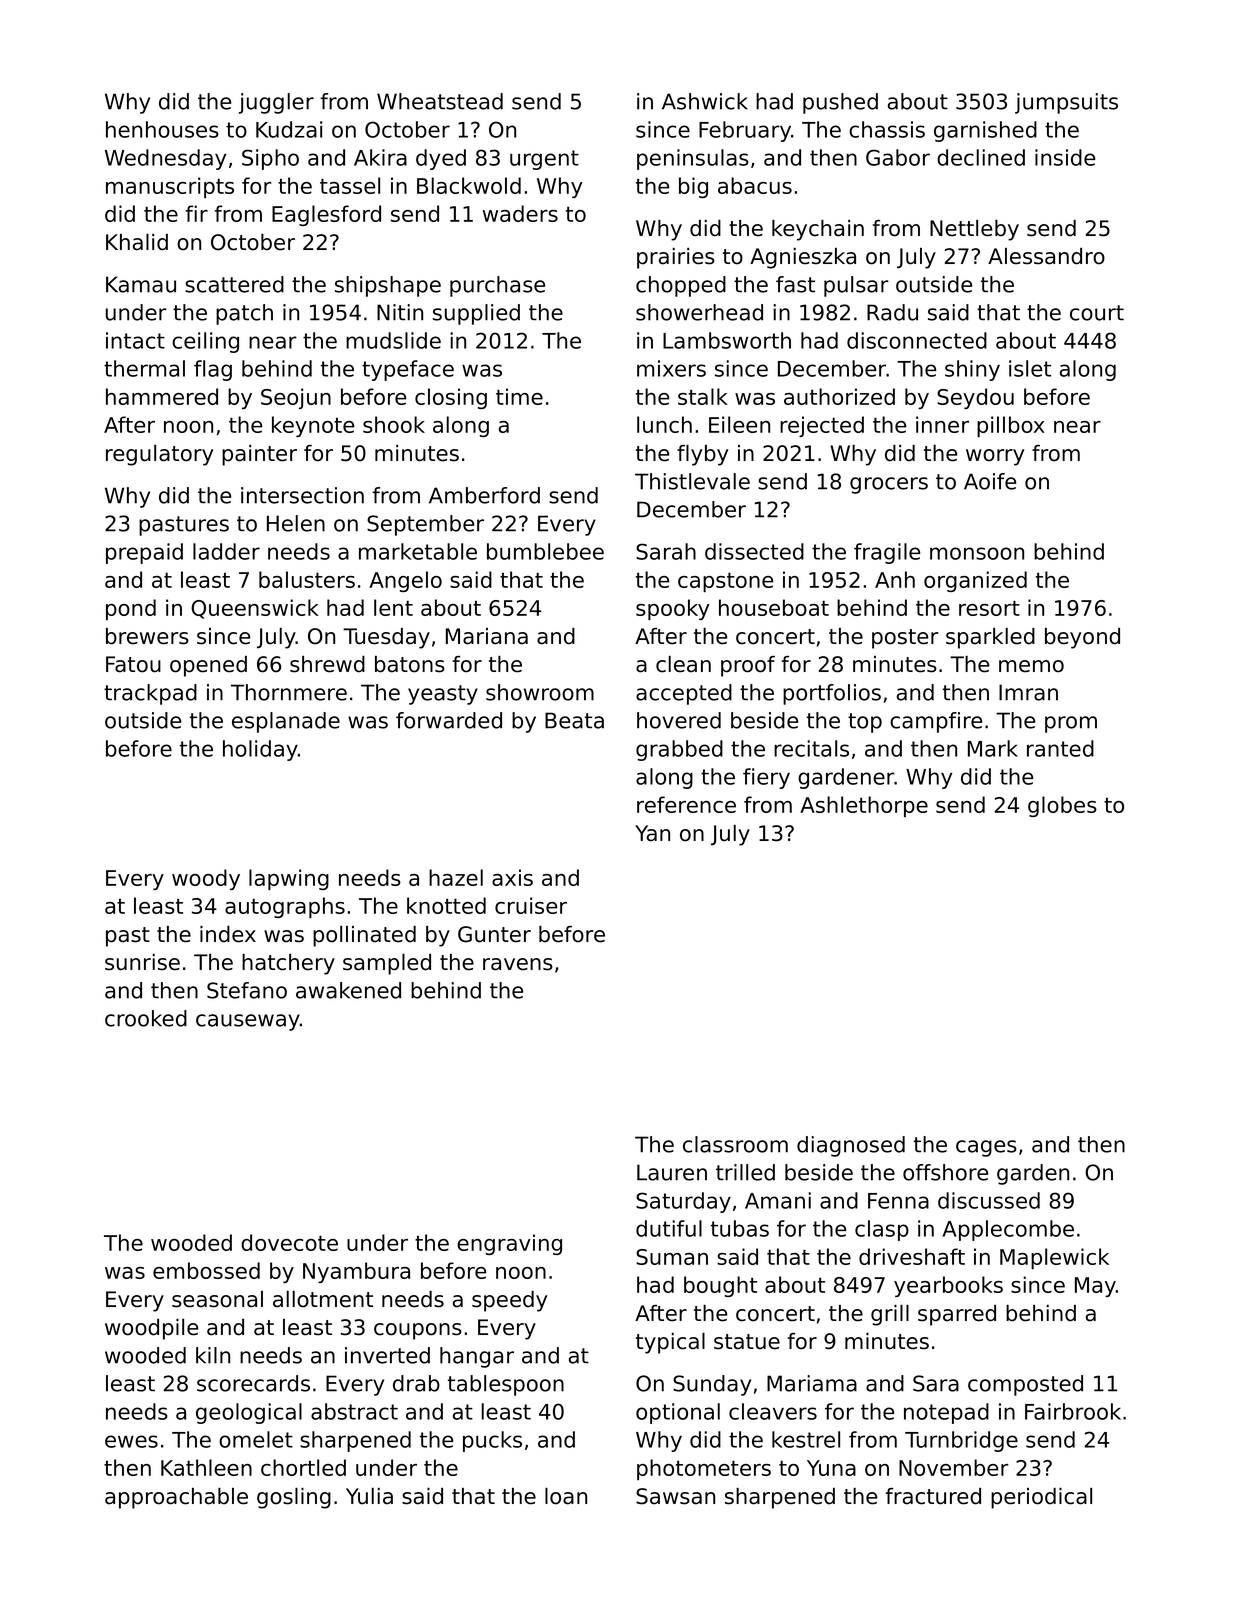 This image has height=1608, width=1242. I want to click on Sawsan, so click(675, 1496).
